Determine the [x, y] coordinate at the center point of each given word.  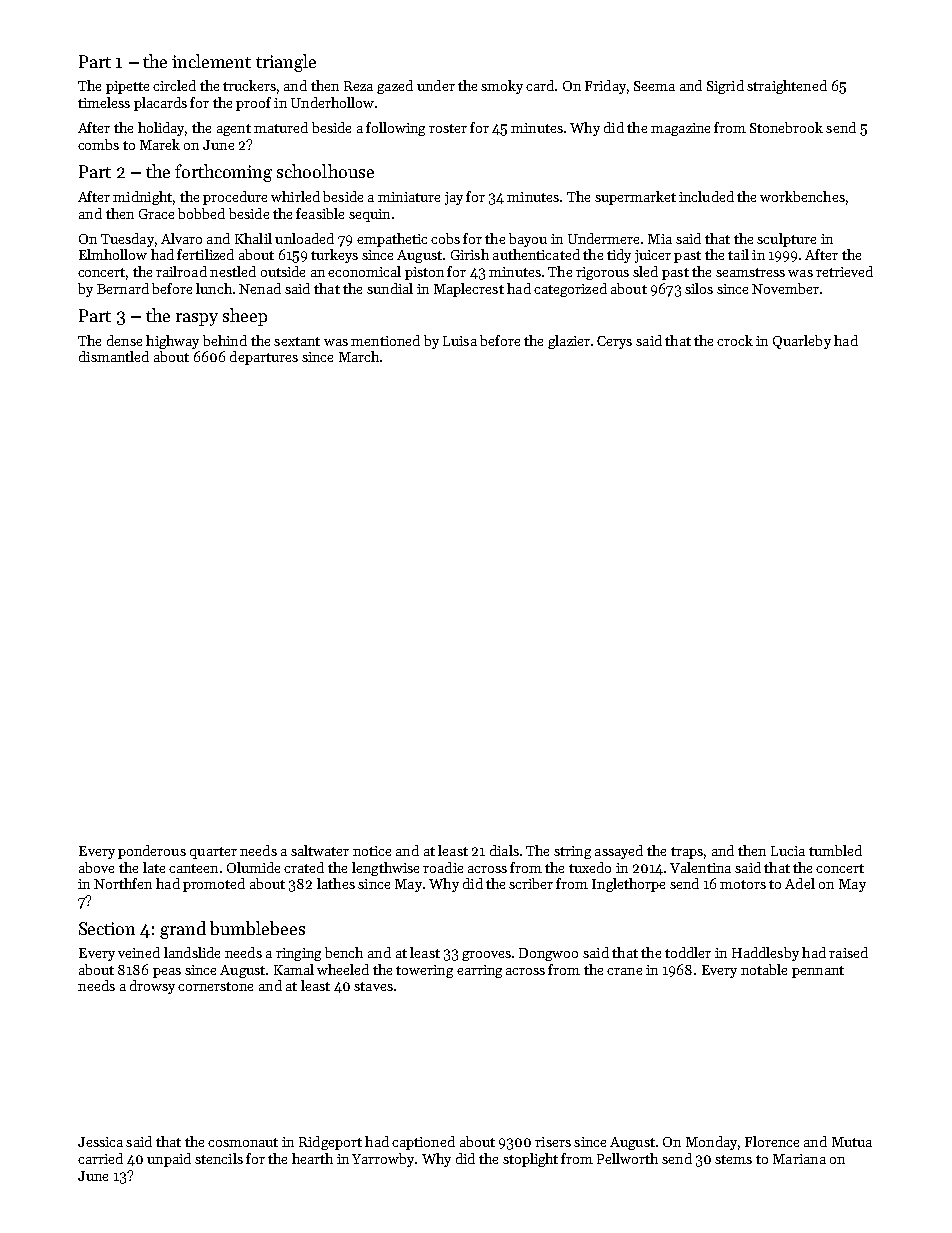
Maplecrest [469, 290]
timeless [104, 102]
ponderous [152, 852]
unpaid [169, 1160]
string [572, 852]
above [96, 867]
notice [372, 851]
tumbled [835, 850]
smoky [502, 87]
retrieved [844, 271]
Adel [800, 883]
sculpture [786, 240]
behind [225, 340]
